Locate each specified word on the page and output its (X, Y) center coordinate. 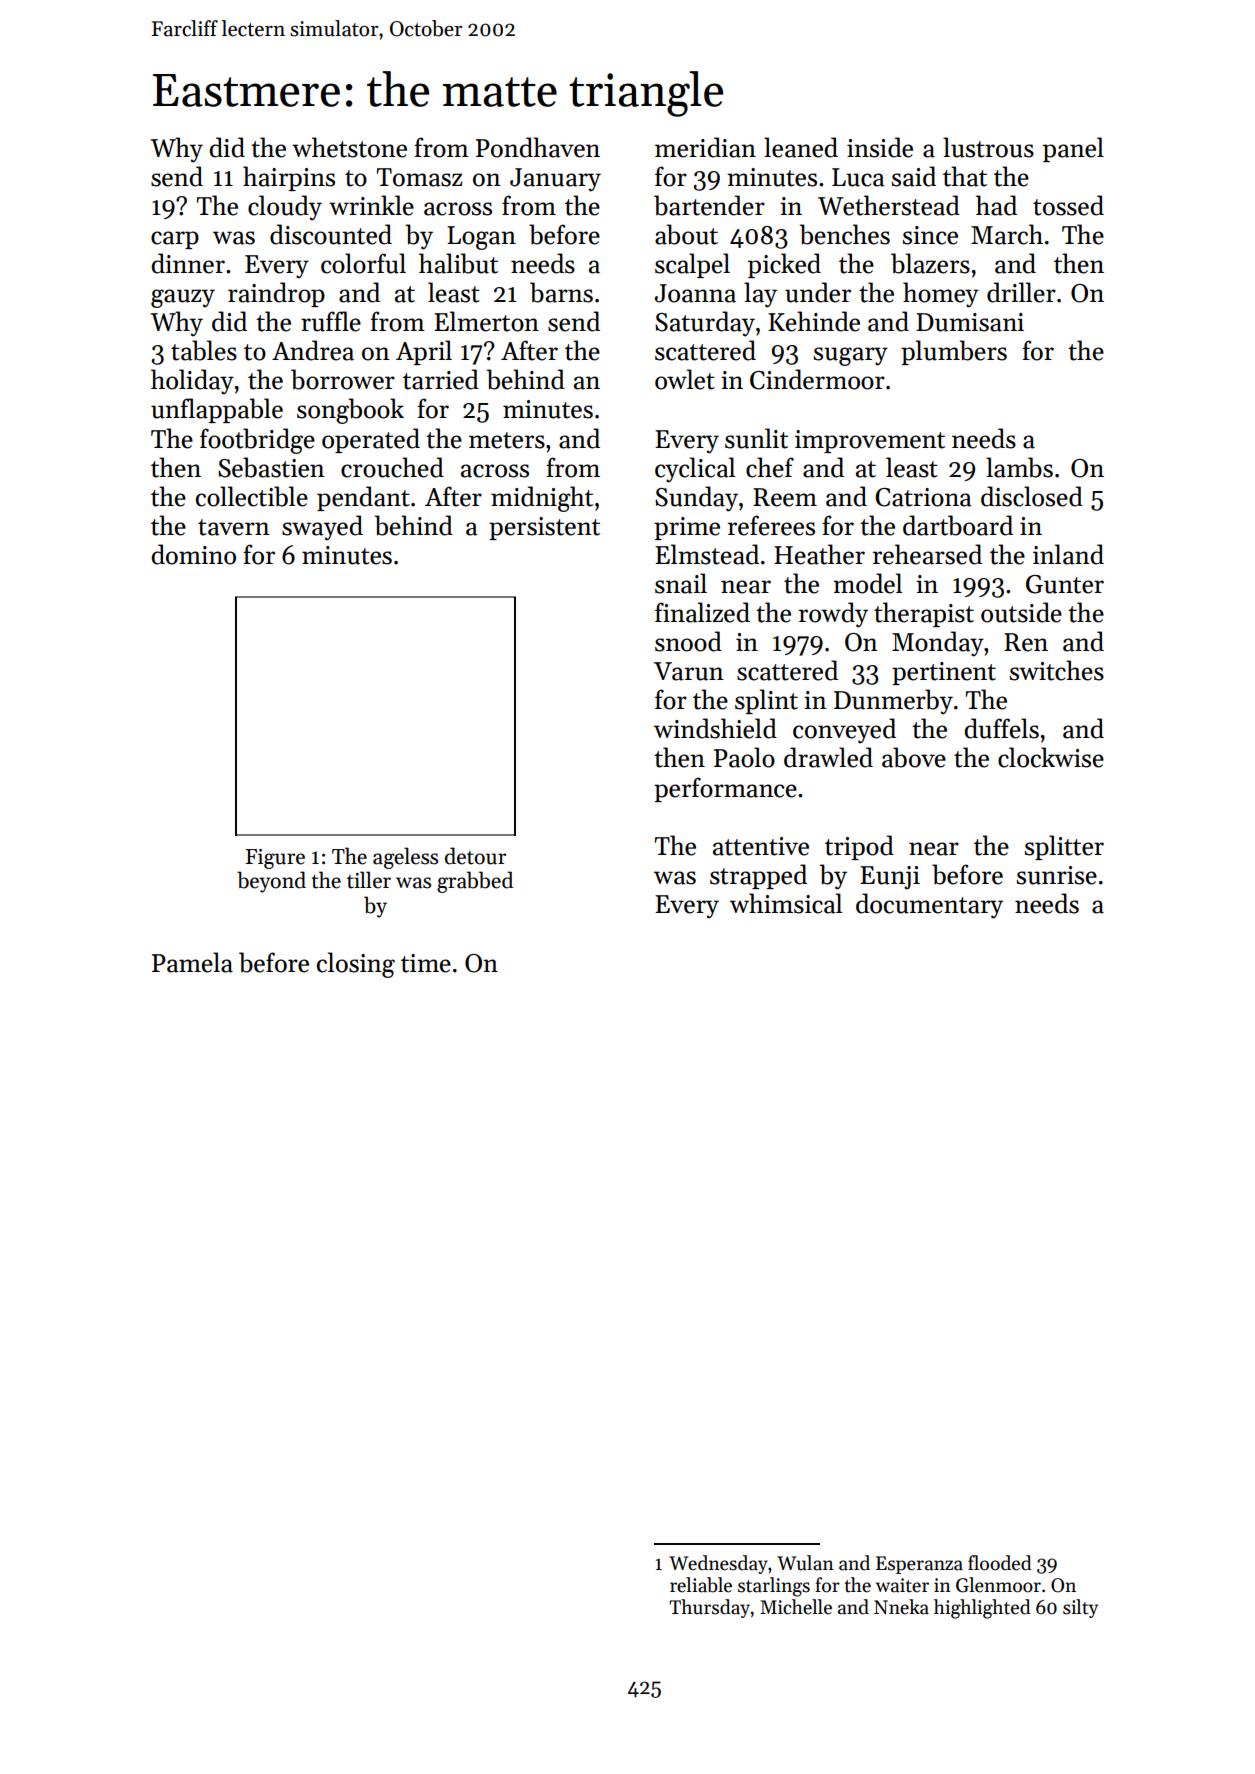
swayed (322, 528)
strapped (758, 876)
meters (507, 440)
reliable (701, 1585)
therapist (924, 614)
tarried (441, 379)
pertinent (944, 673)
